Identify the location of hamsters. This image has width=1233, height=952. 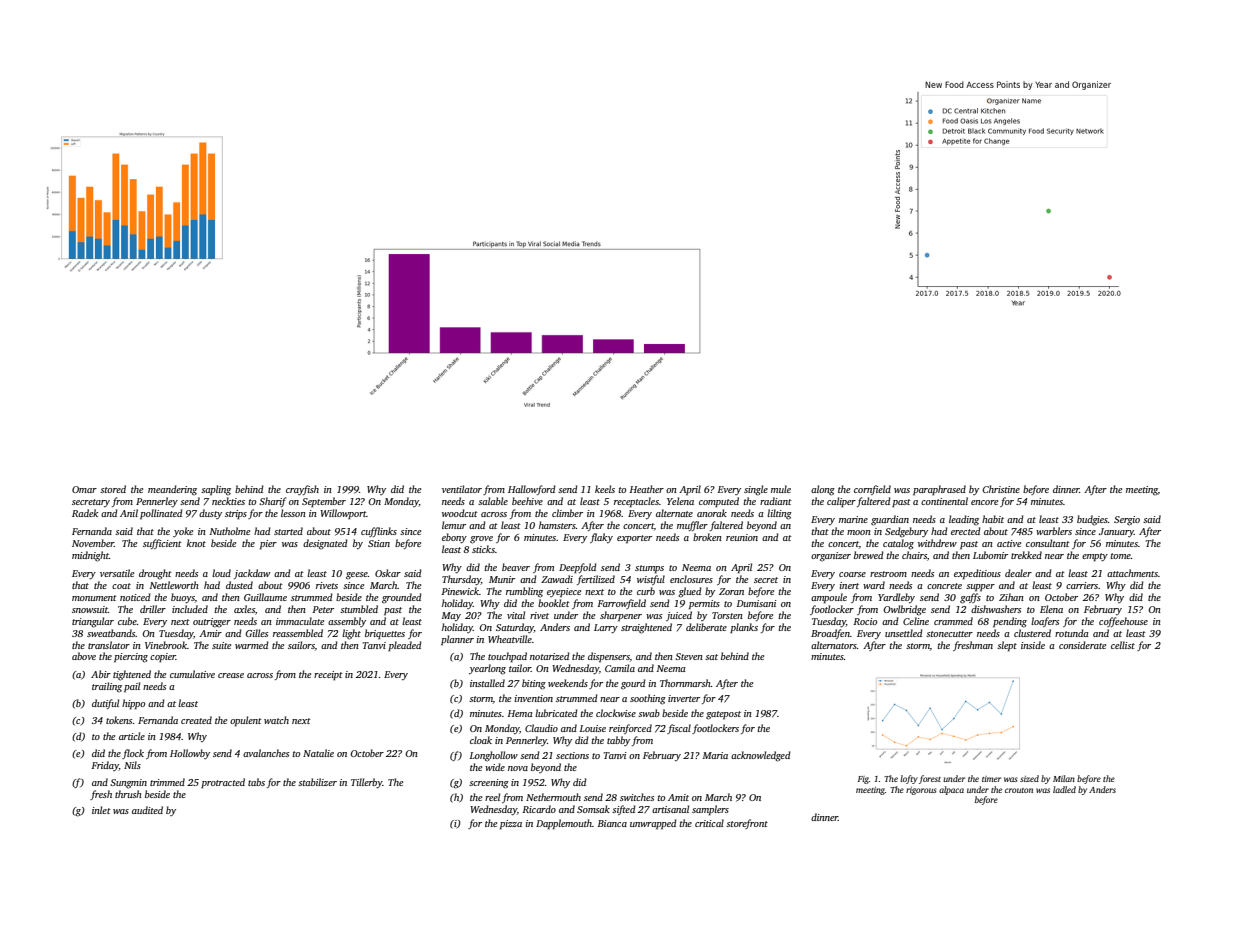
(557, 525).
